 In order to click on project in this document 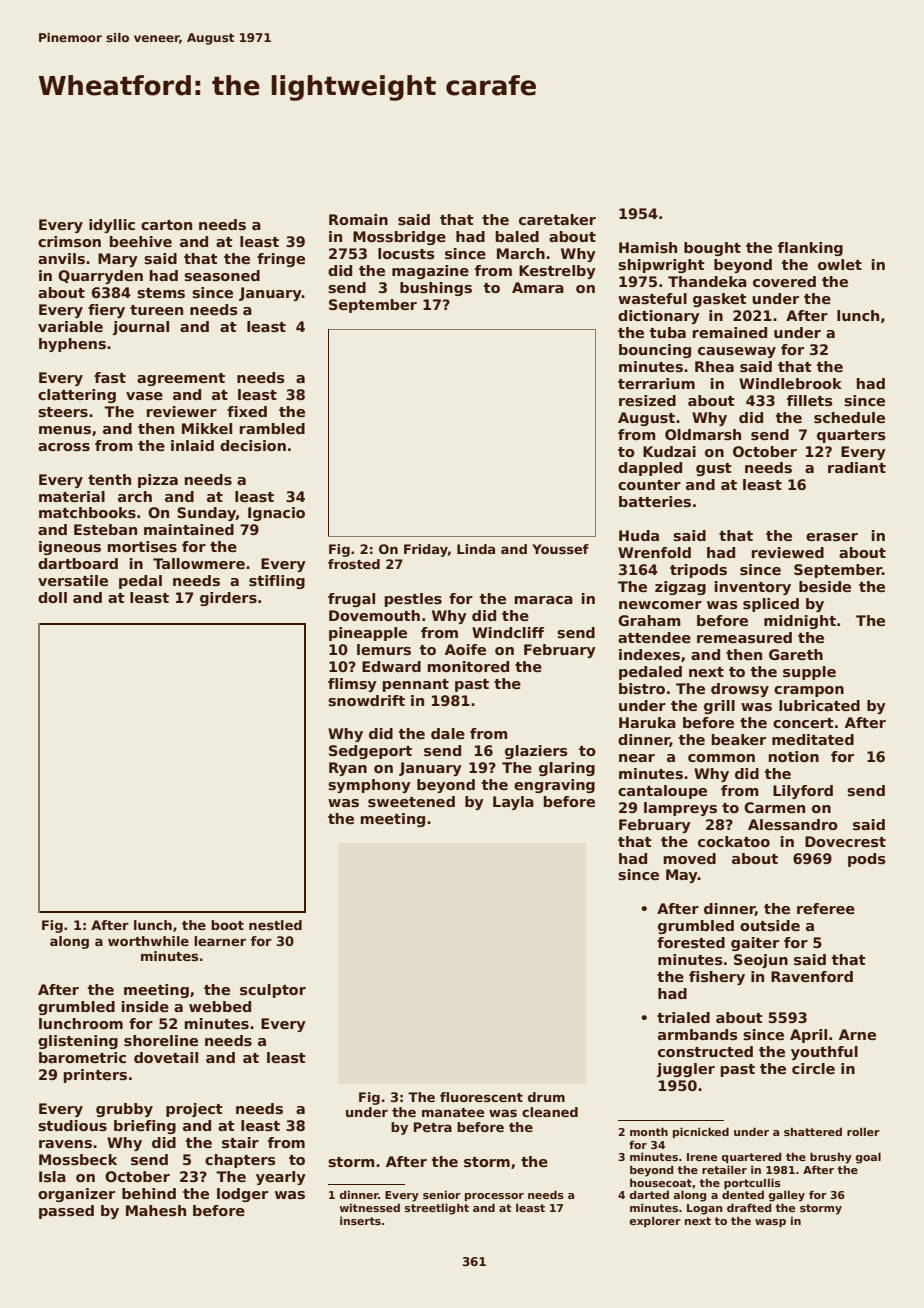, I will do `click(194, 1110)`.
